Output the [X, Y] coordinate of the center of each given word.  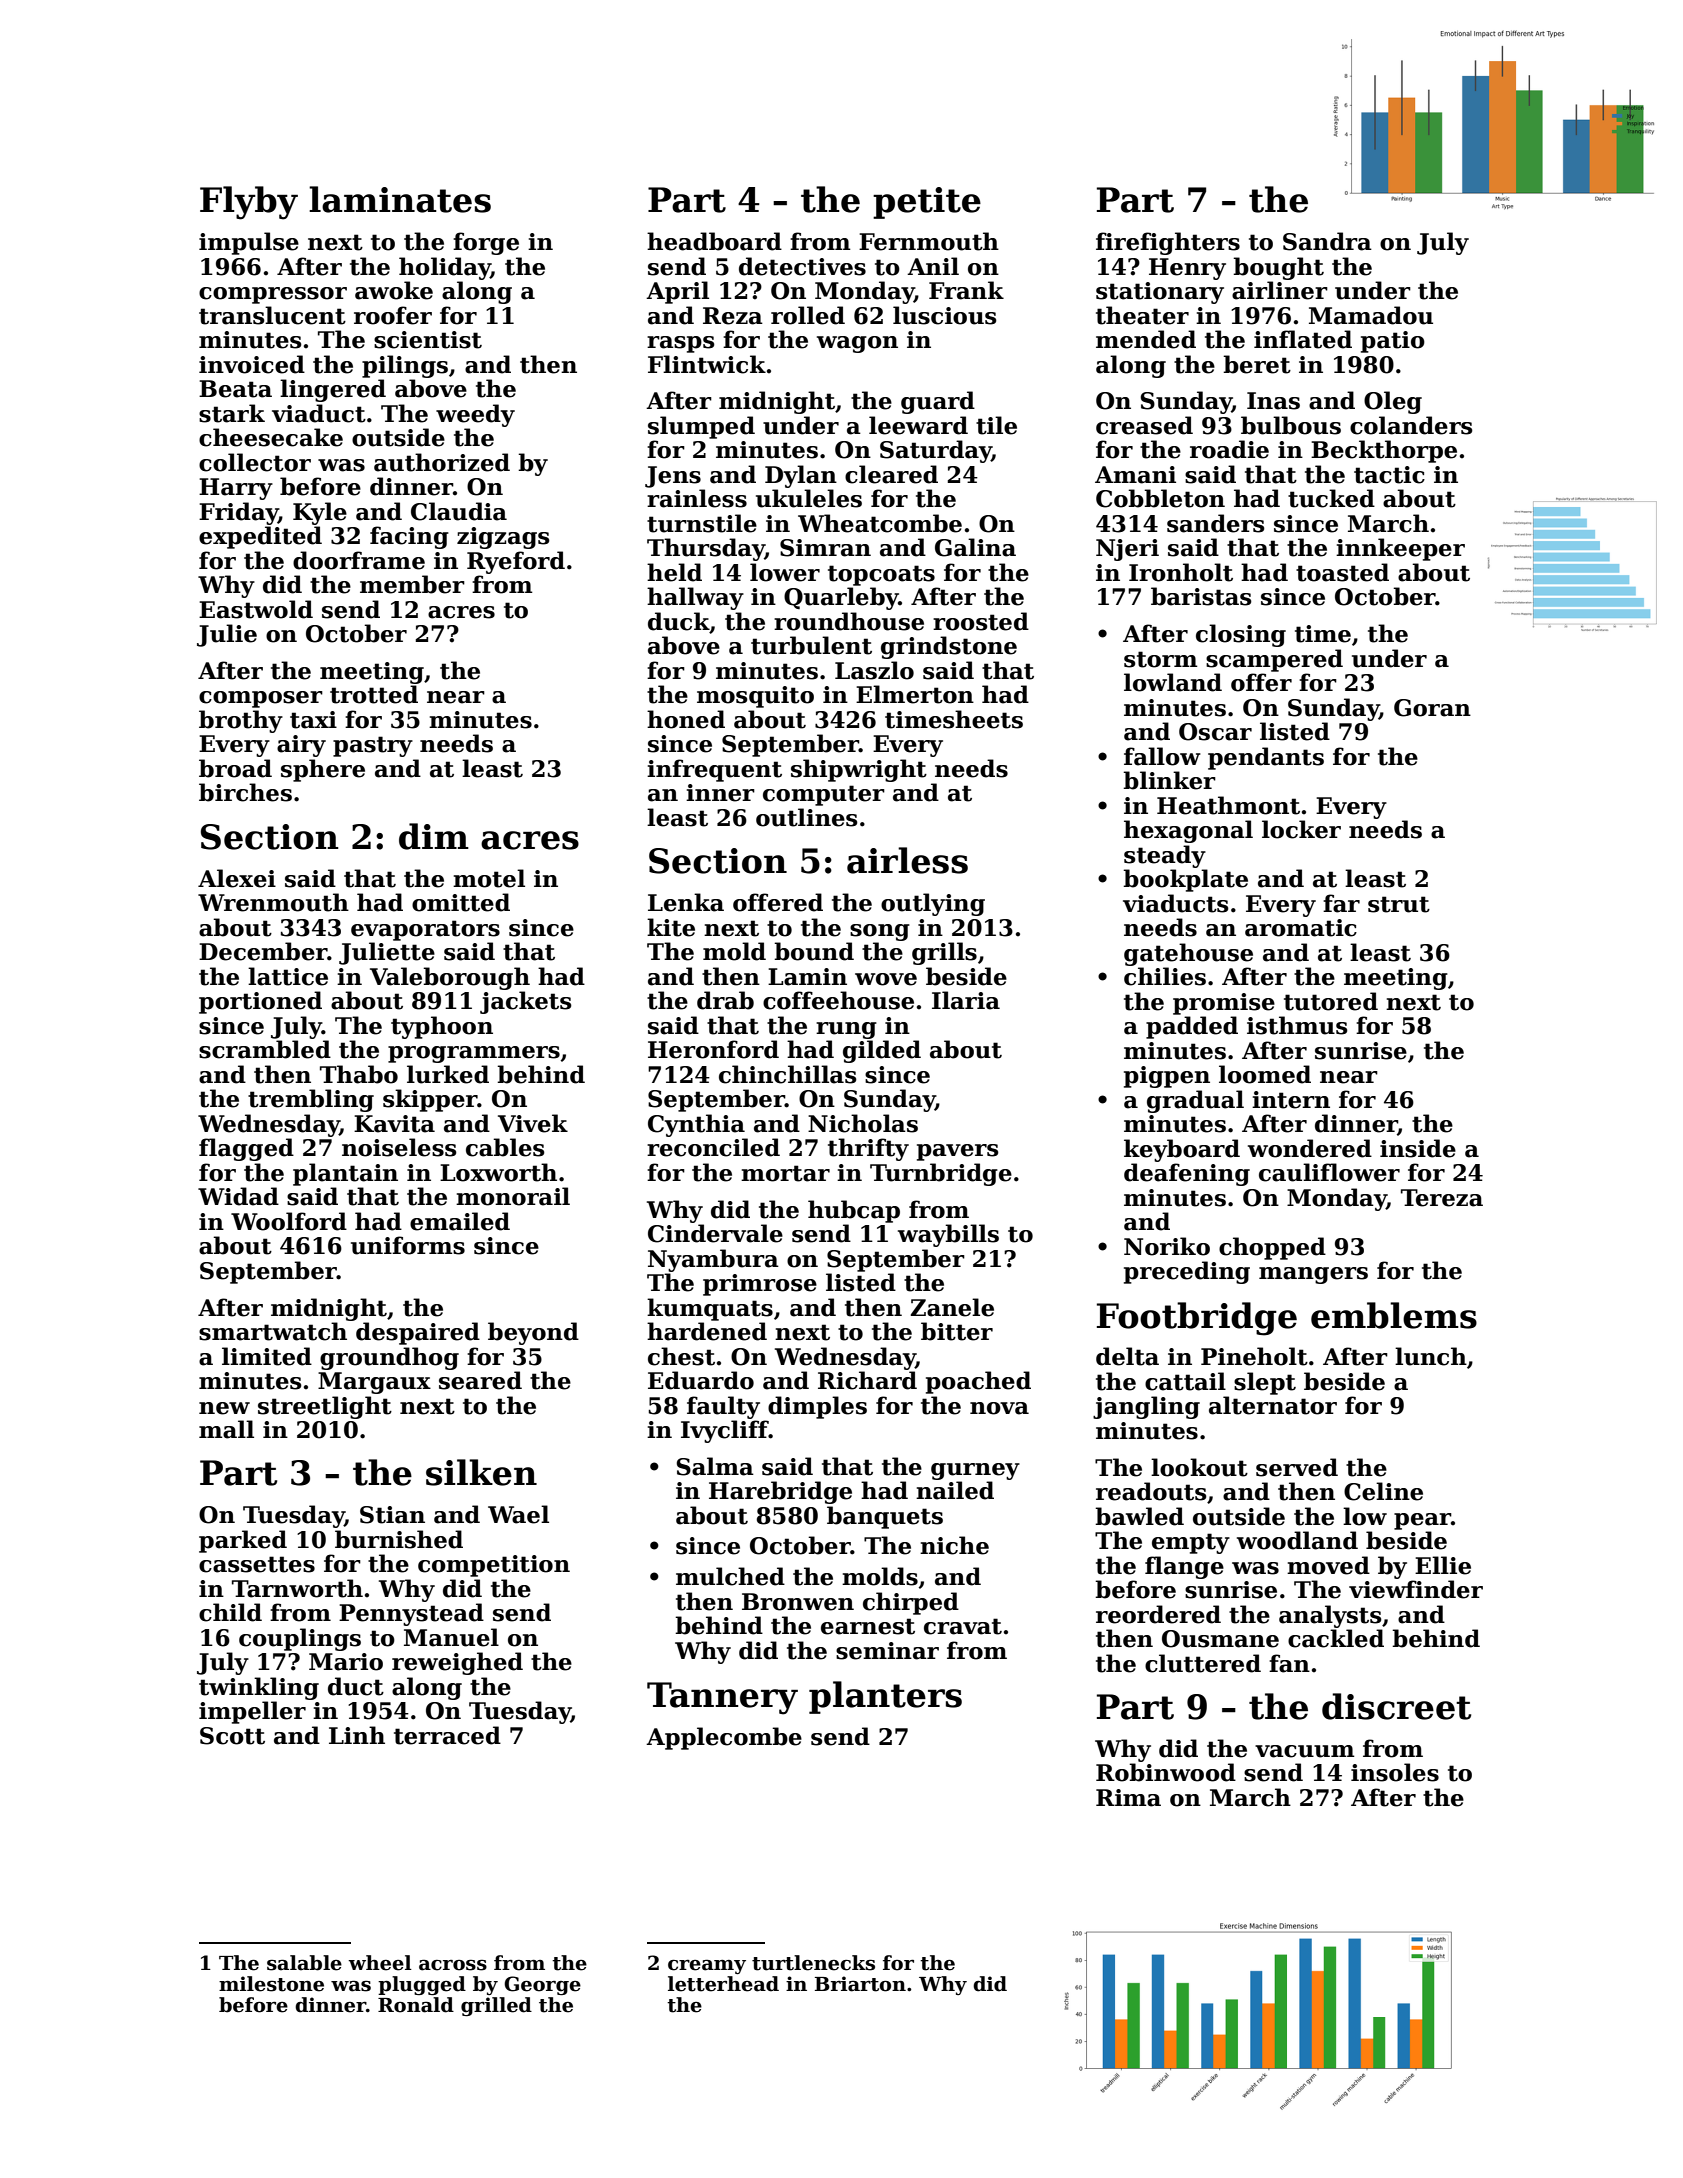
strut [1399, 904]
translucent [272, 315]
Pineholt [1254, 1356]
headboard [714, 241]
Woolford [289, 1221]
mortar [785, 1173]
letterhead [723, 1984]
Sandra [1327, 241]
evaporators [425, 930]
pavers [958, 1152]
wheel [380, 1963]
